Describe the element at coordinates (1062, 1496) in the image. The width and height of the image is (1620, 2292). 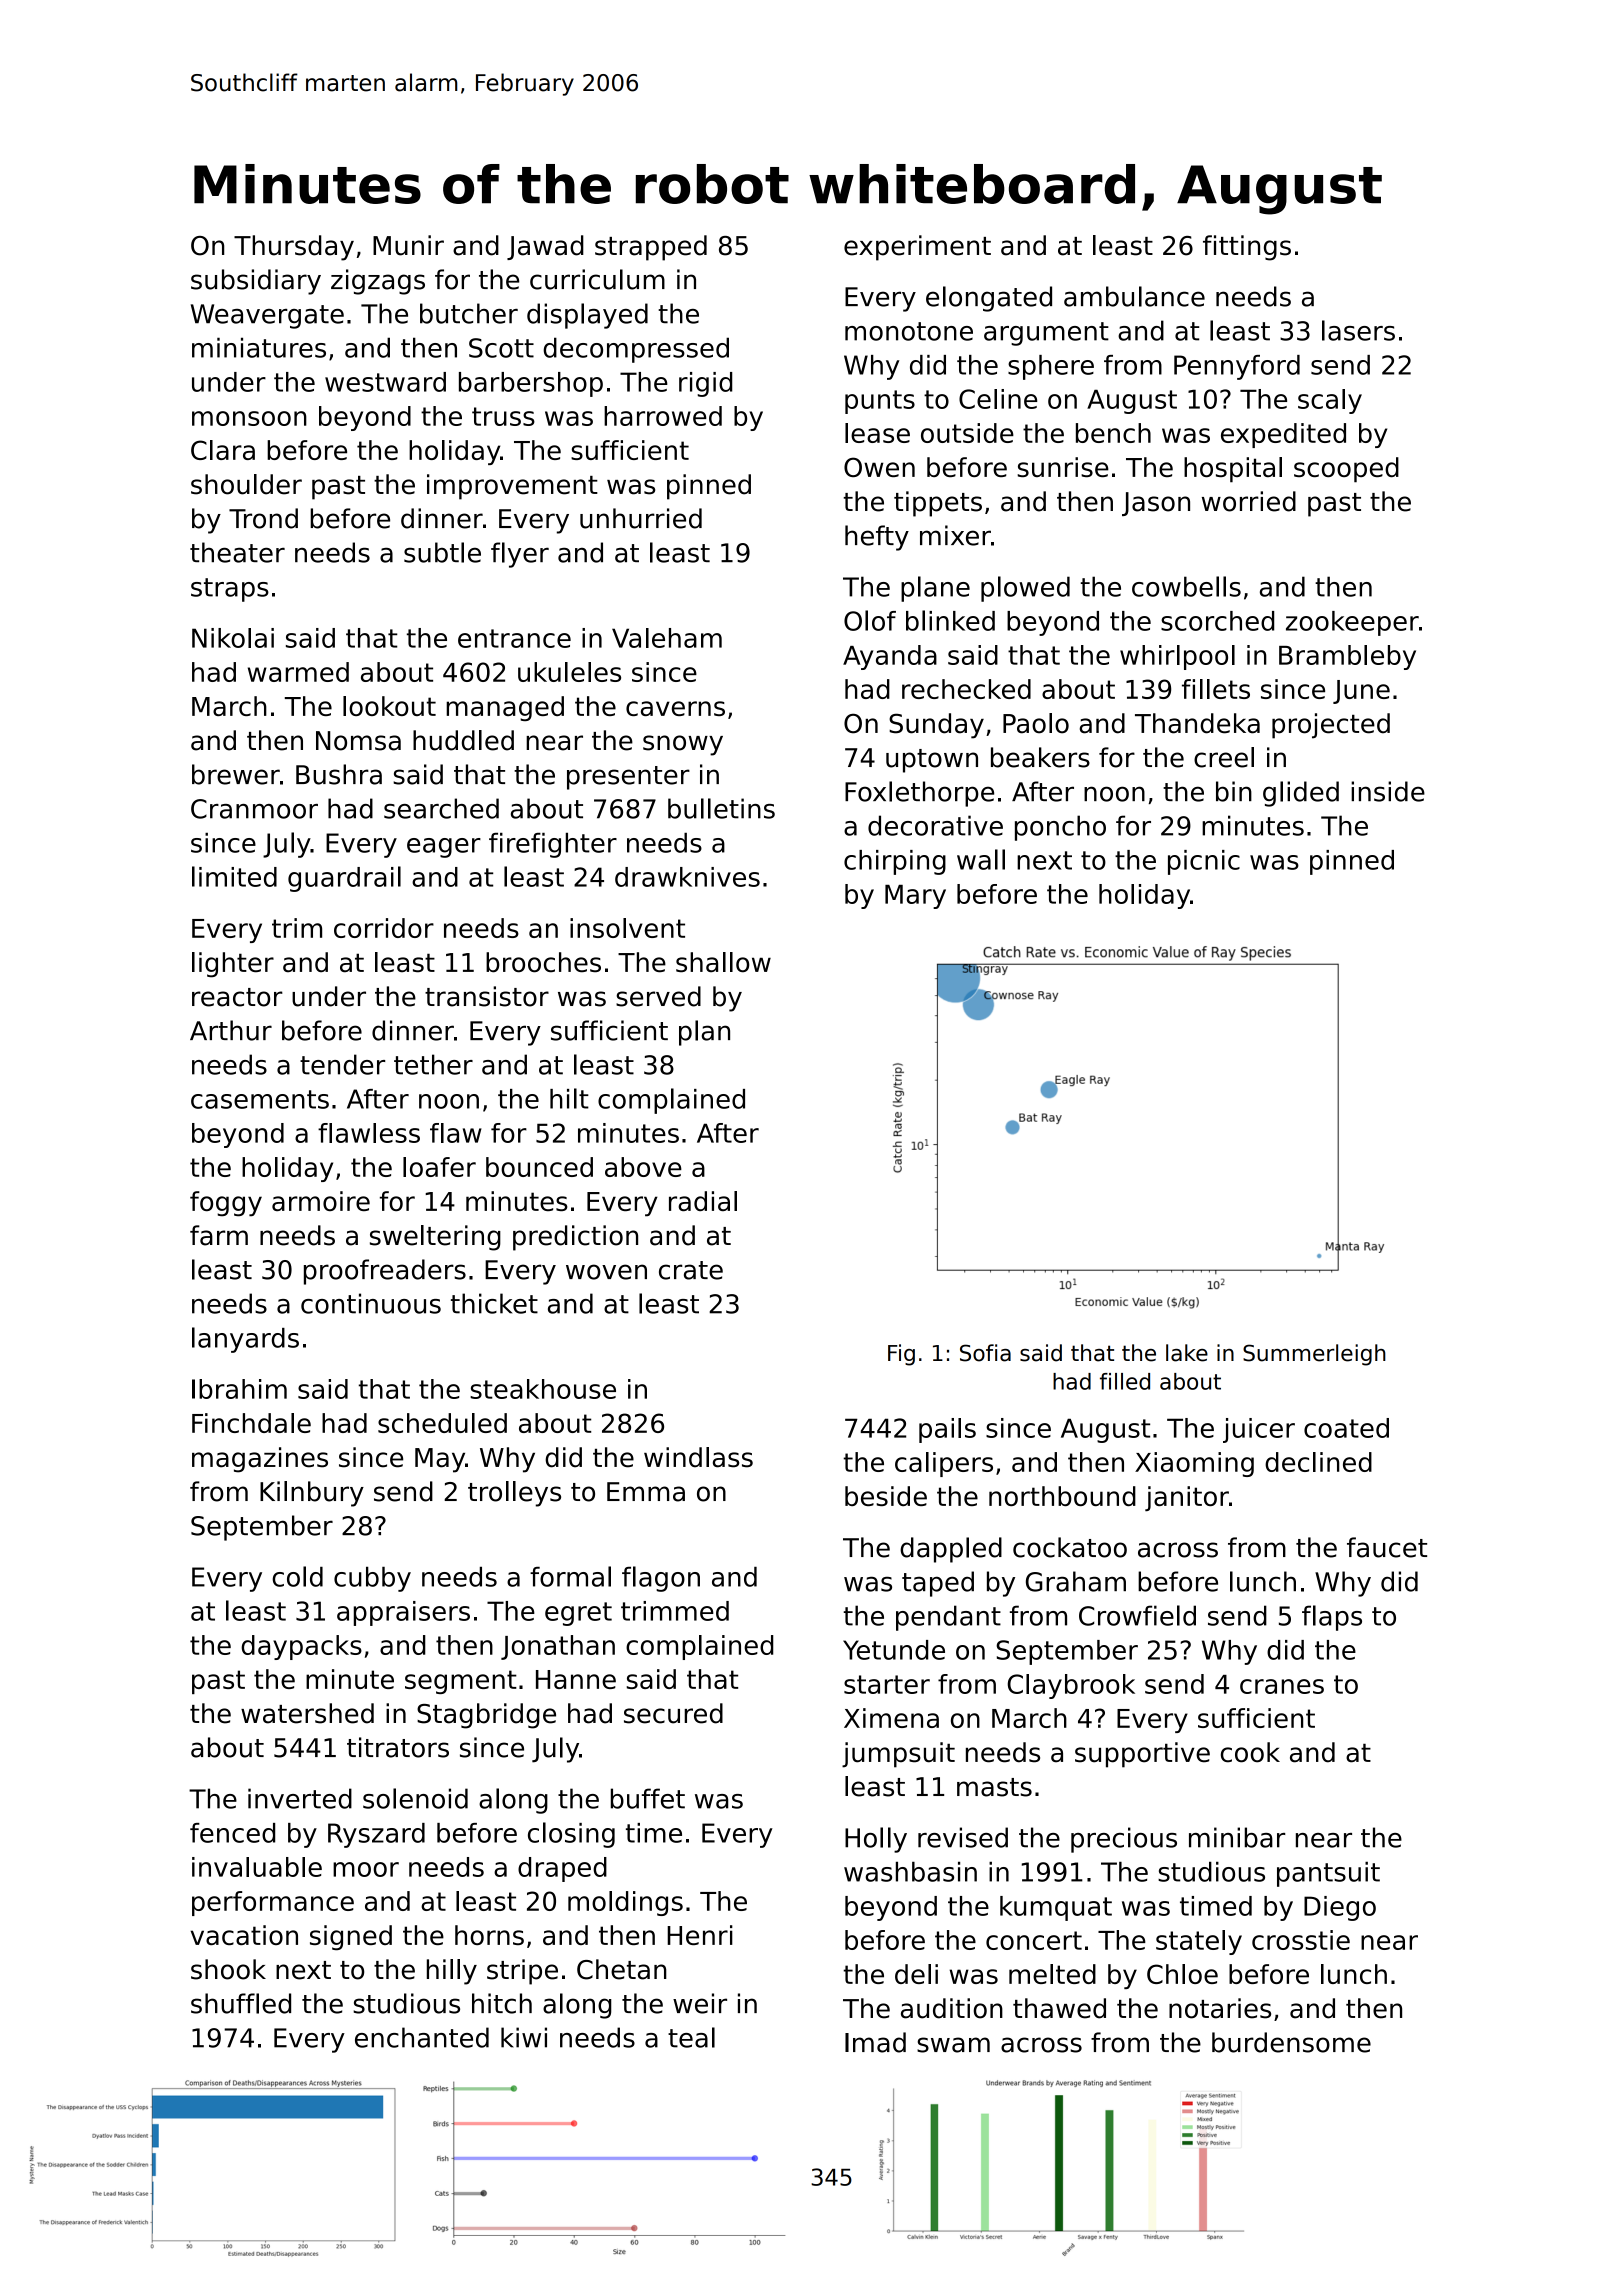
I see `northbound` at that location.
